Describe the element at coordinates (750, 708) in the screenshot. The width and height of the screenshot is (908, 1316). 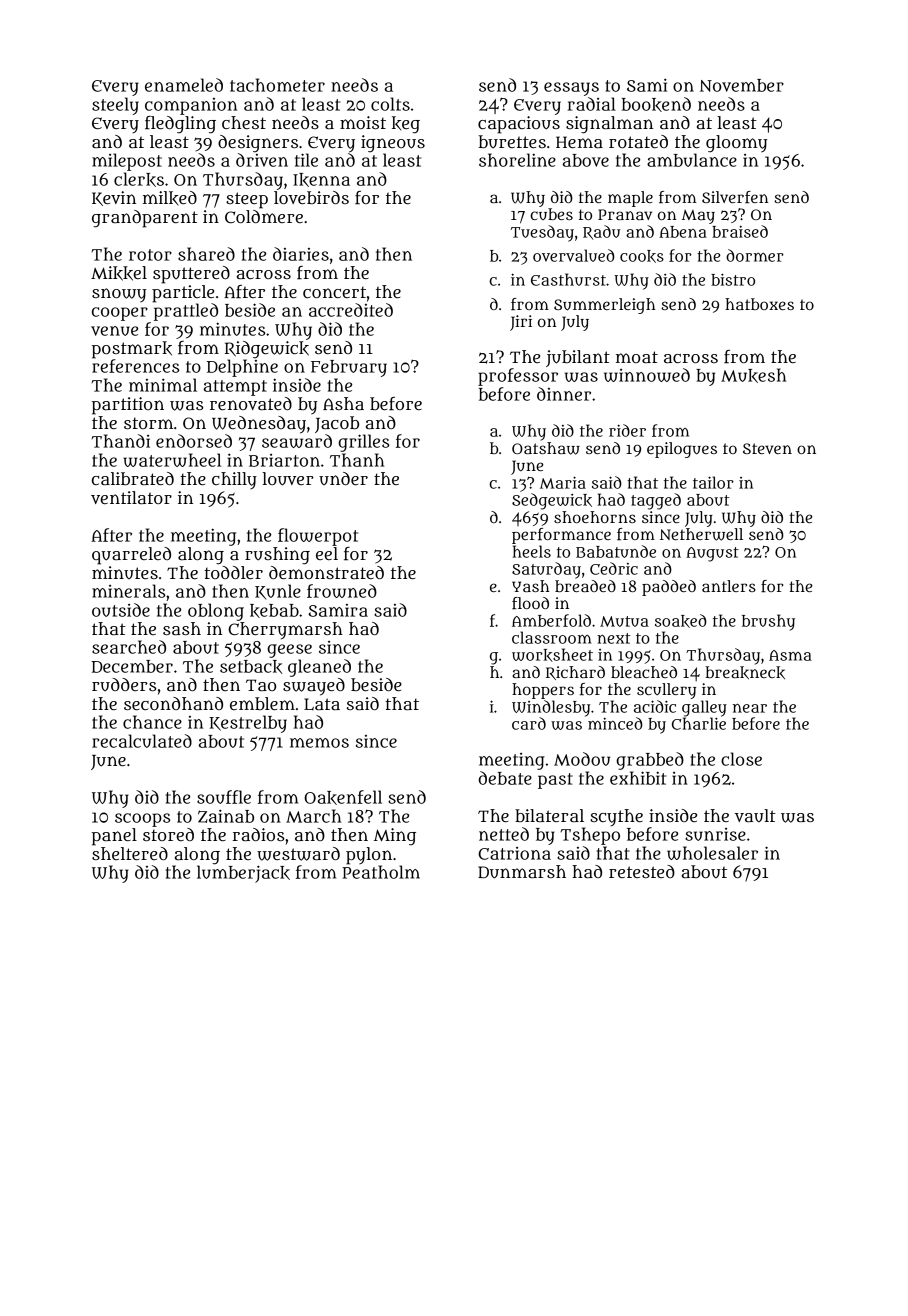
I see `near` at that location.
